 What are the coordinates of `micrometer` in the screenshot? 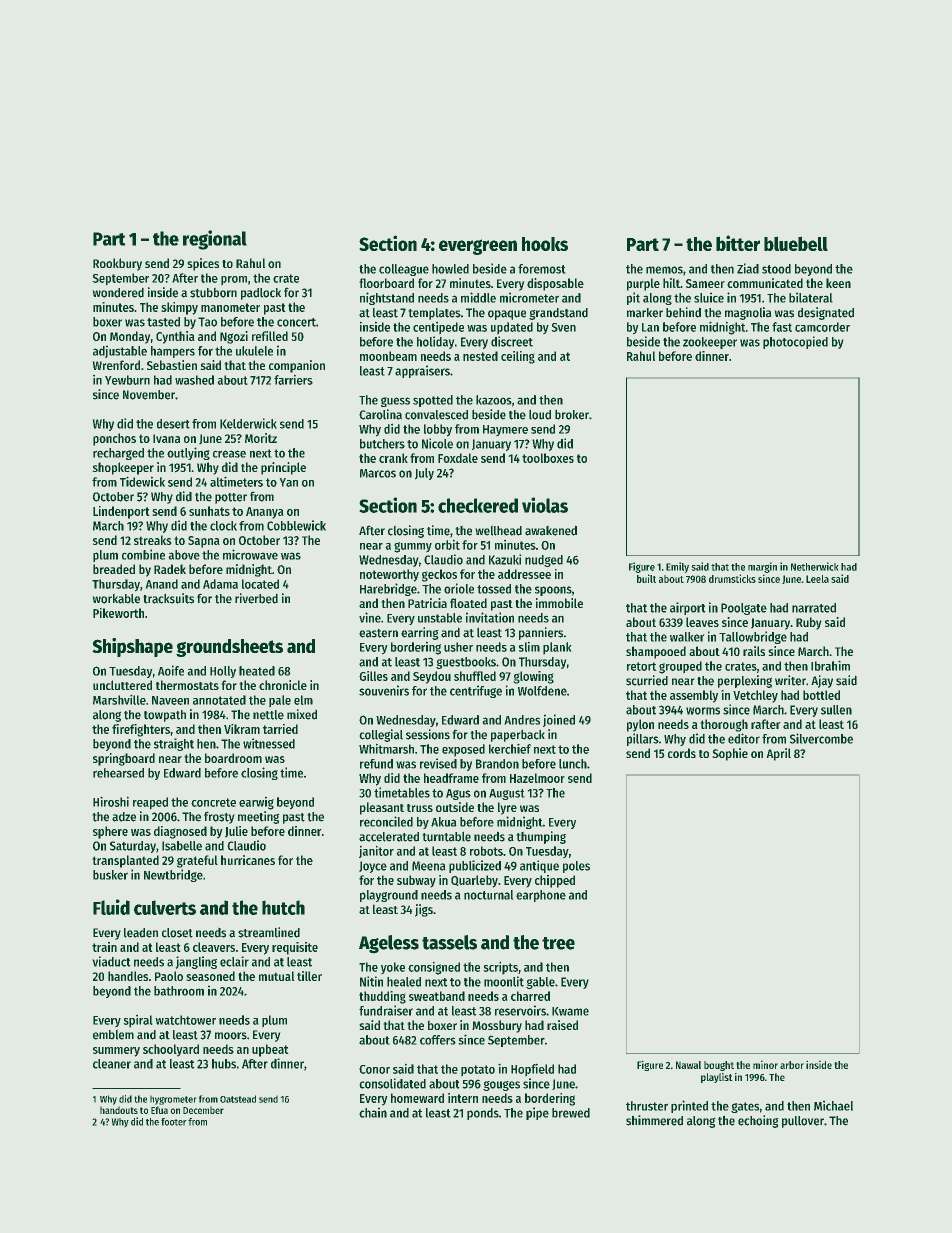 It's located at (529, 297).
